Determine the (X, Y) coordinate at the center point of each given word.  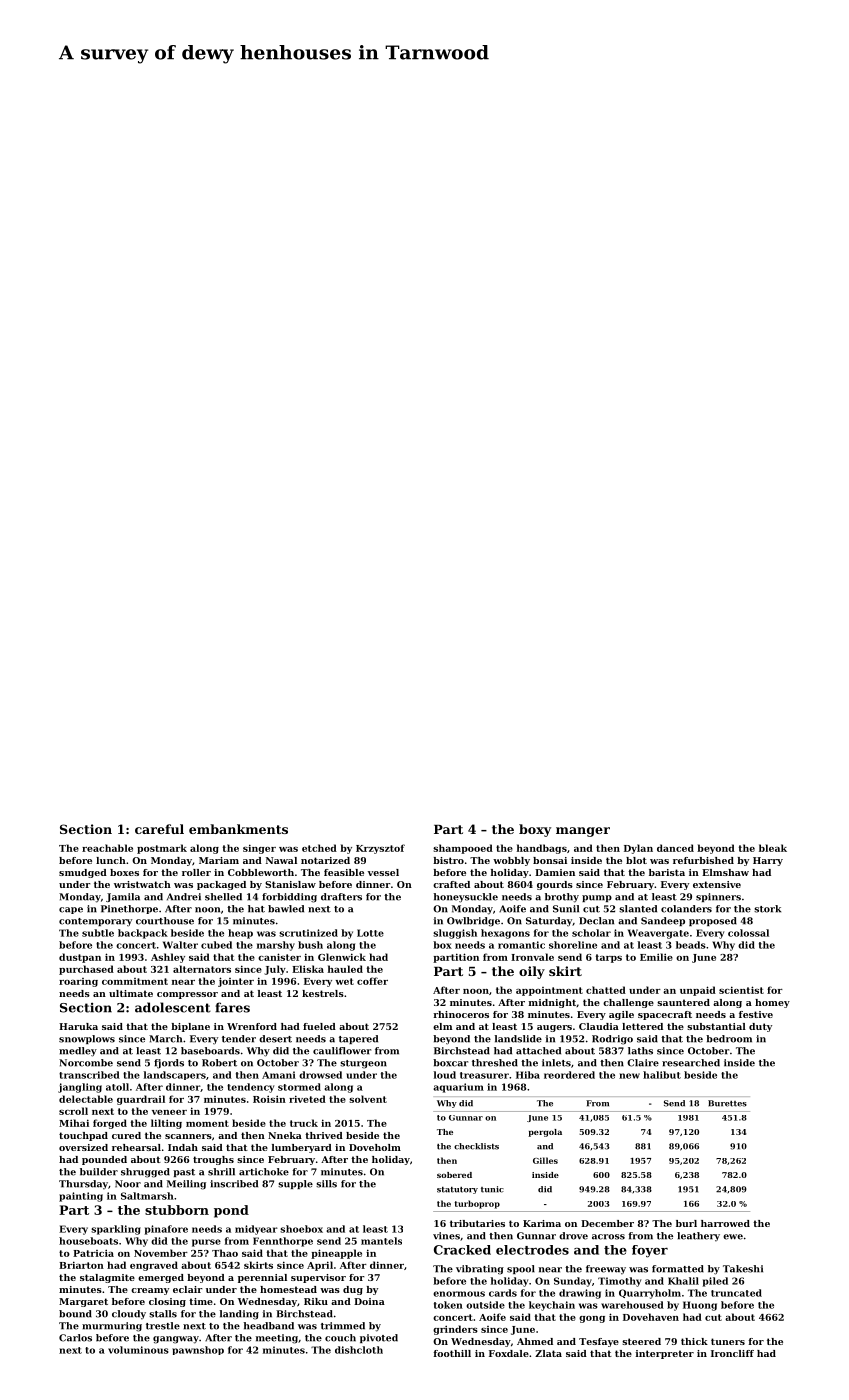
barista (667, 872)
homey (772, 1003)
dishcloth (359, 1350)
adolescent (173, 1007)
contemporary (95, 922)
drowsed (320, 1075)
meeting (277, 1339)
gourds (555, 885)
